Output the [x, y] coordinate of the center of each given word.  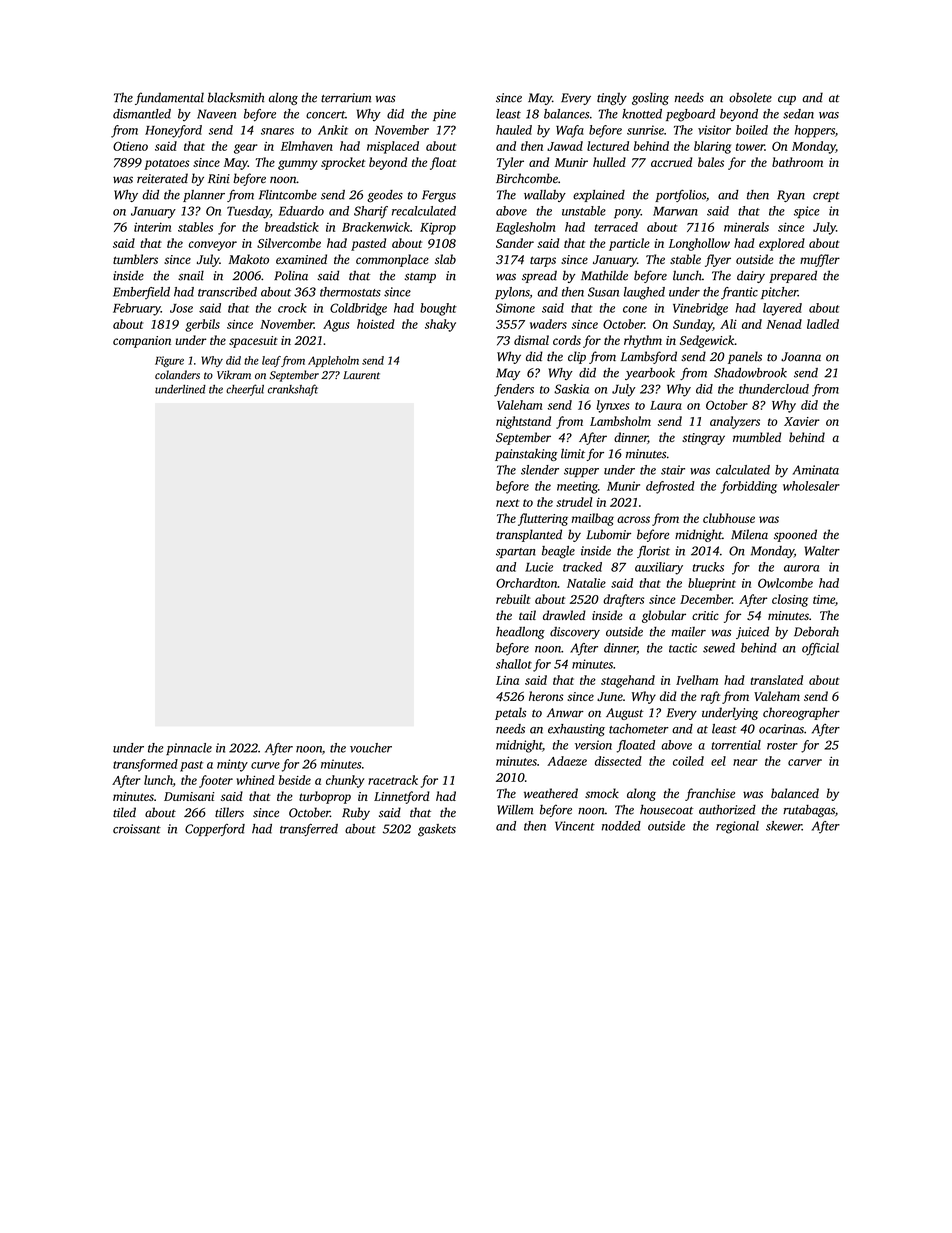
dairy [751, 276]
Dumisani [189, 796]
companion [142, 342]
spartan [516, 553]
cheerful [245, 390]
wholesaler [811, 486]
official [820, 649]
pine [444, 115]
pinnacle [189, 749]
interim [152, 227]
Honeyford [173, 131]
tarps [543, 261]
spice [807, 212]
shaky [440, 325]
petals [510, 713]
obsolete [750, 97]
